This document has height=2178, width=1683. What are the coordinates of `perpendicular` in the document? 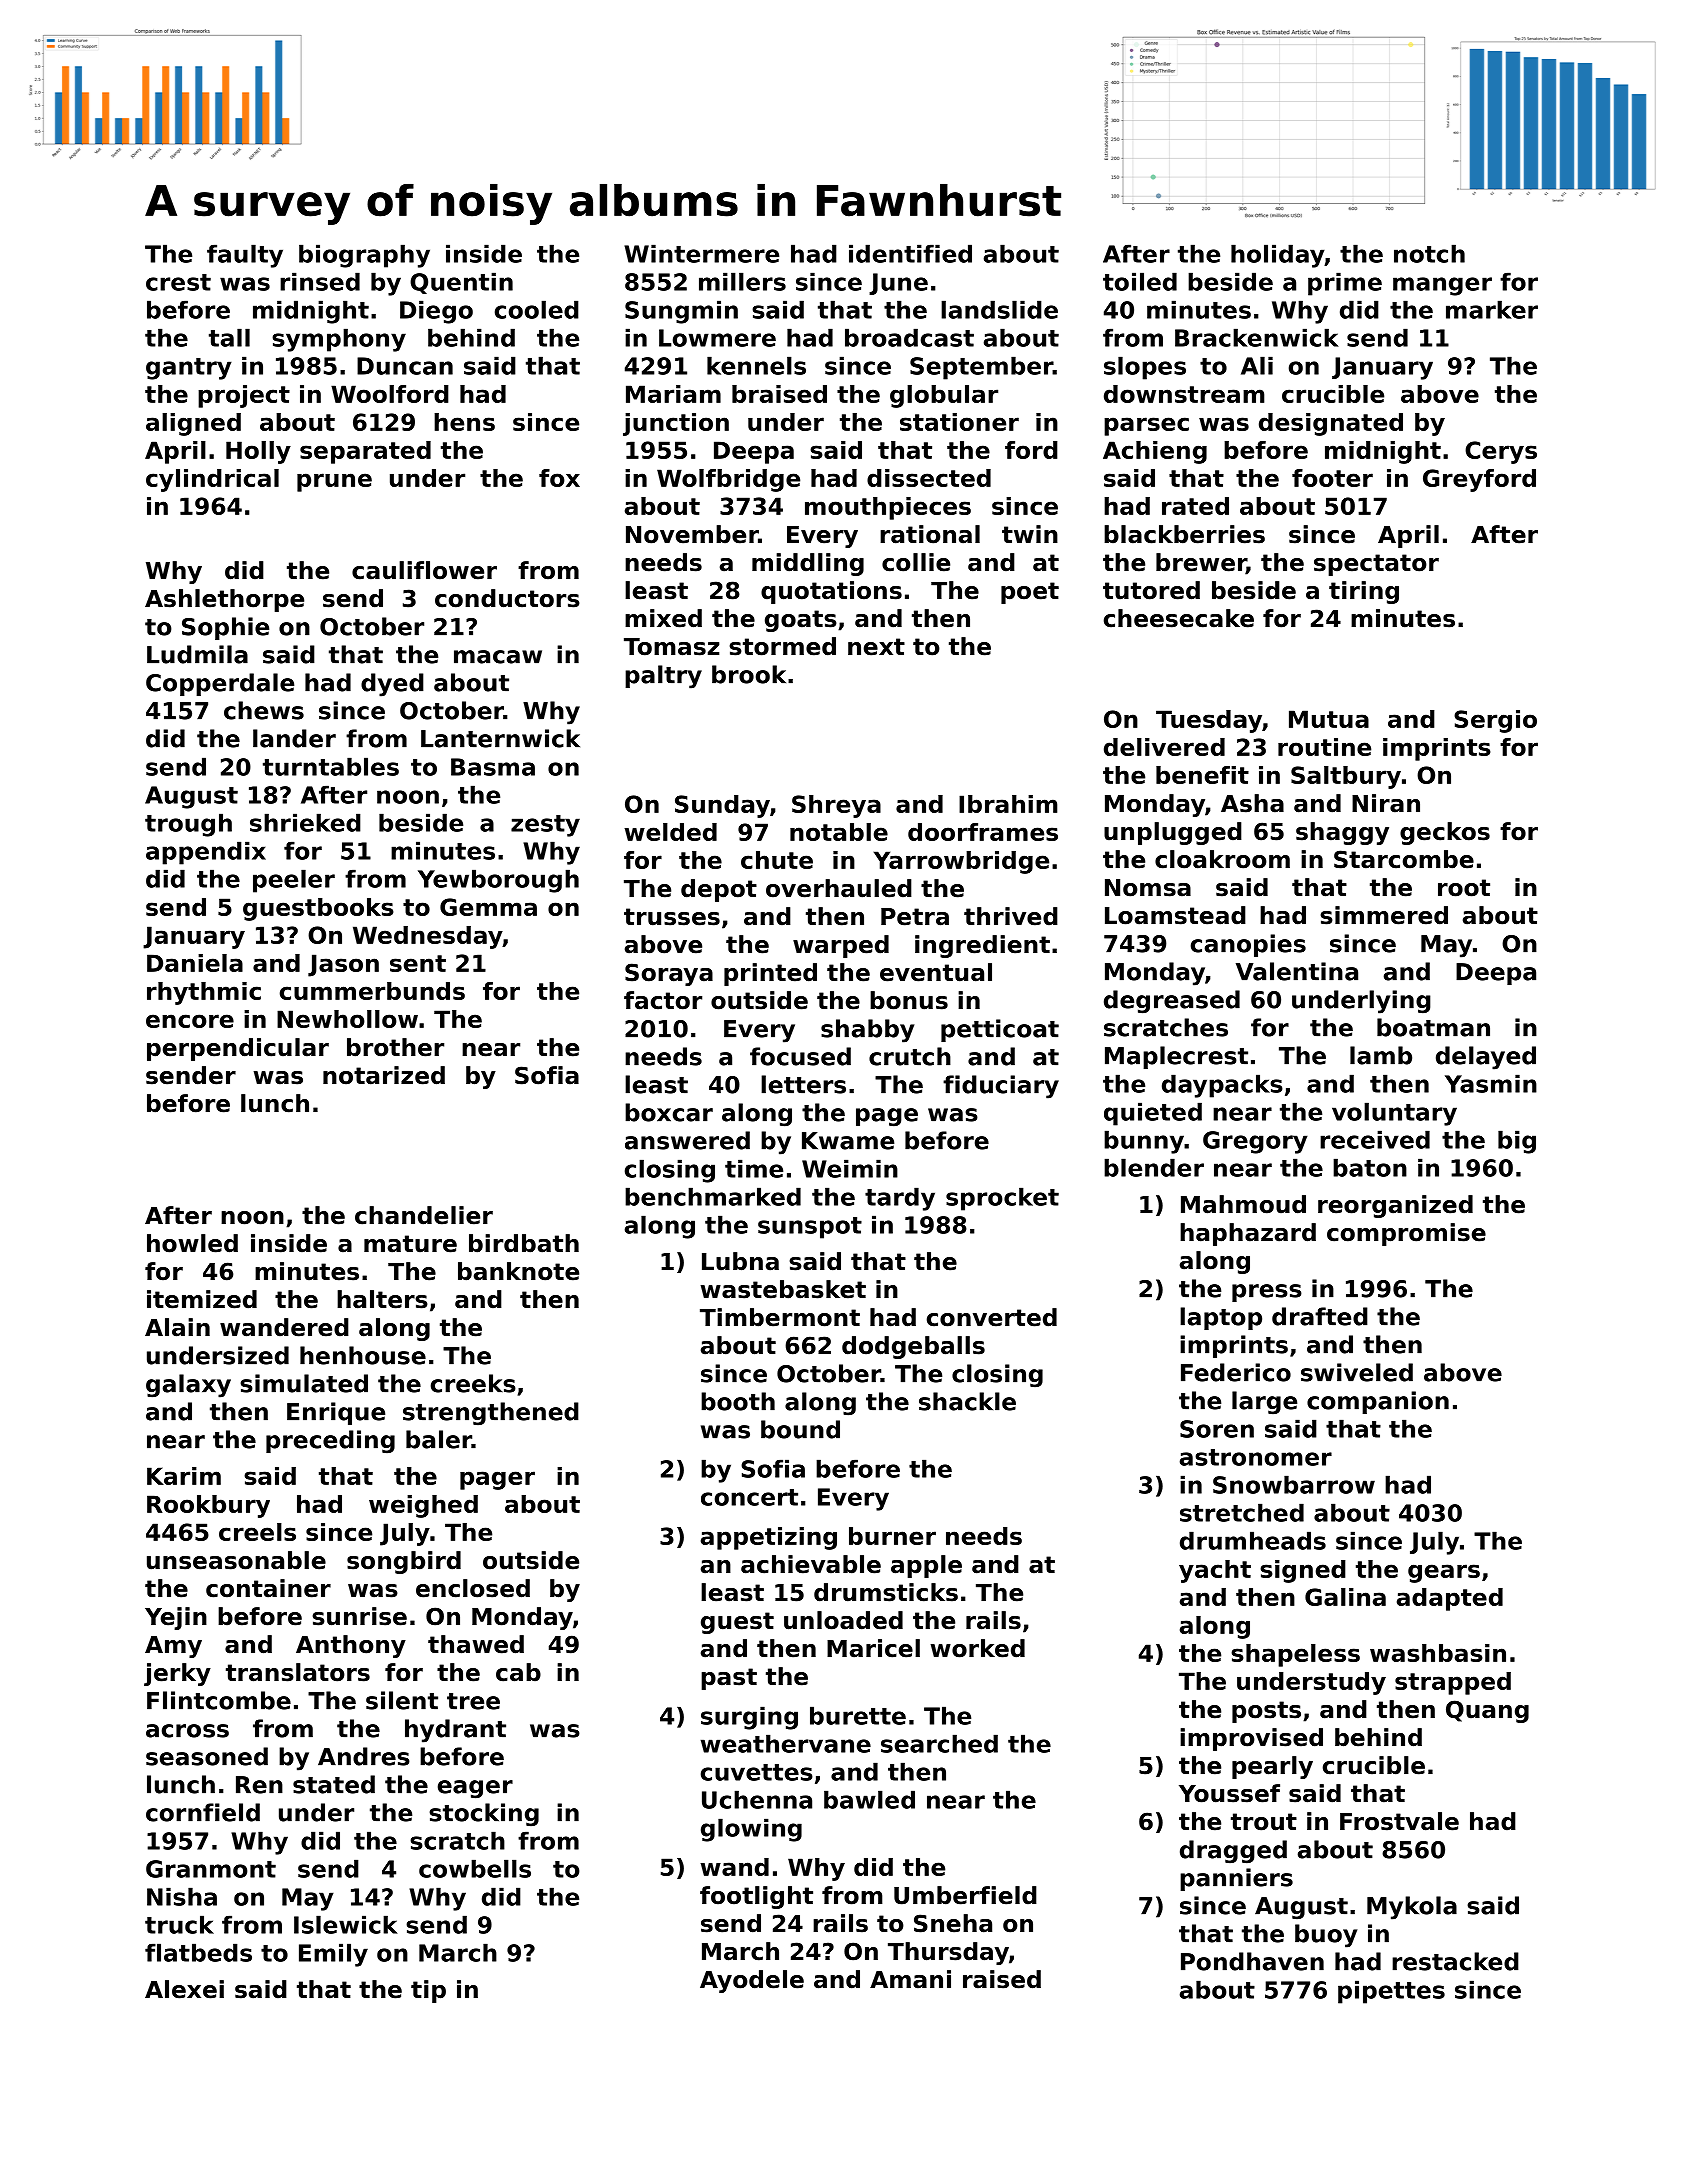 It's located at (238, 1049).
